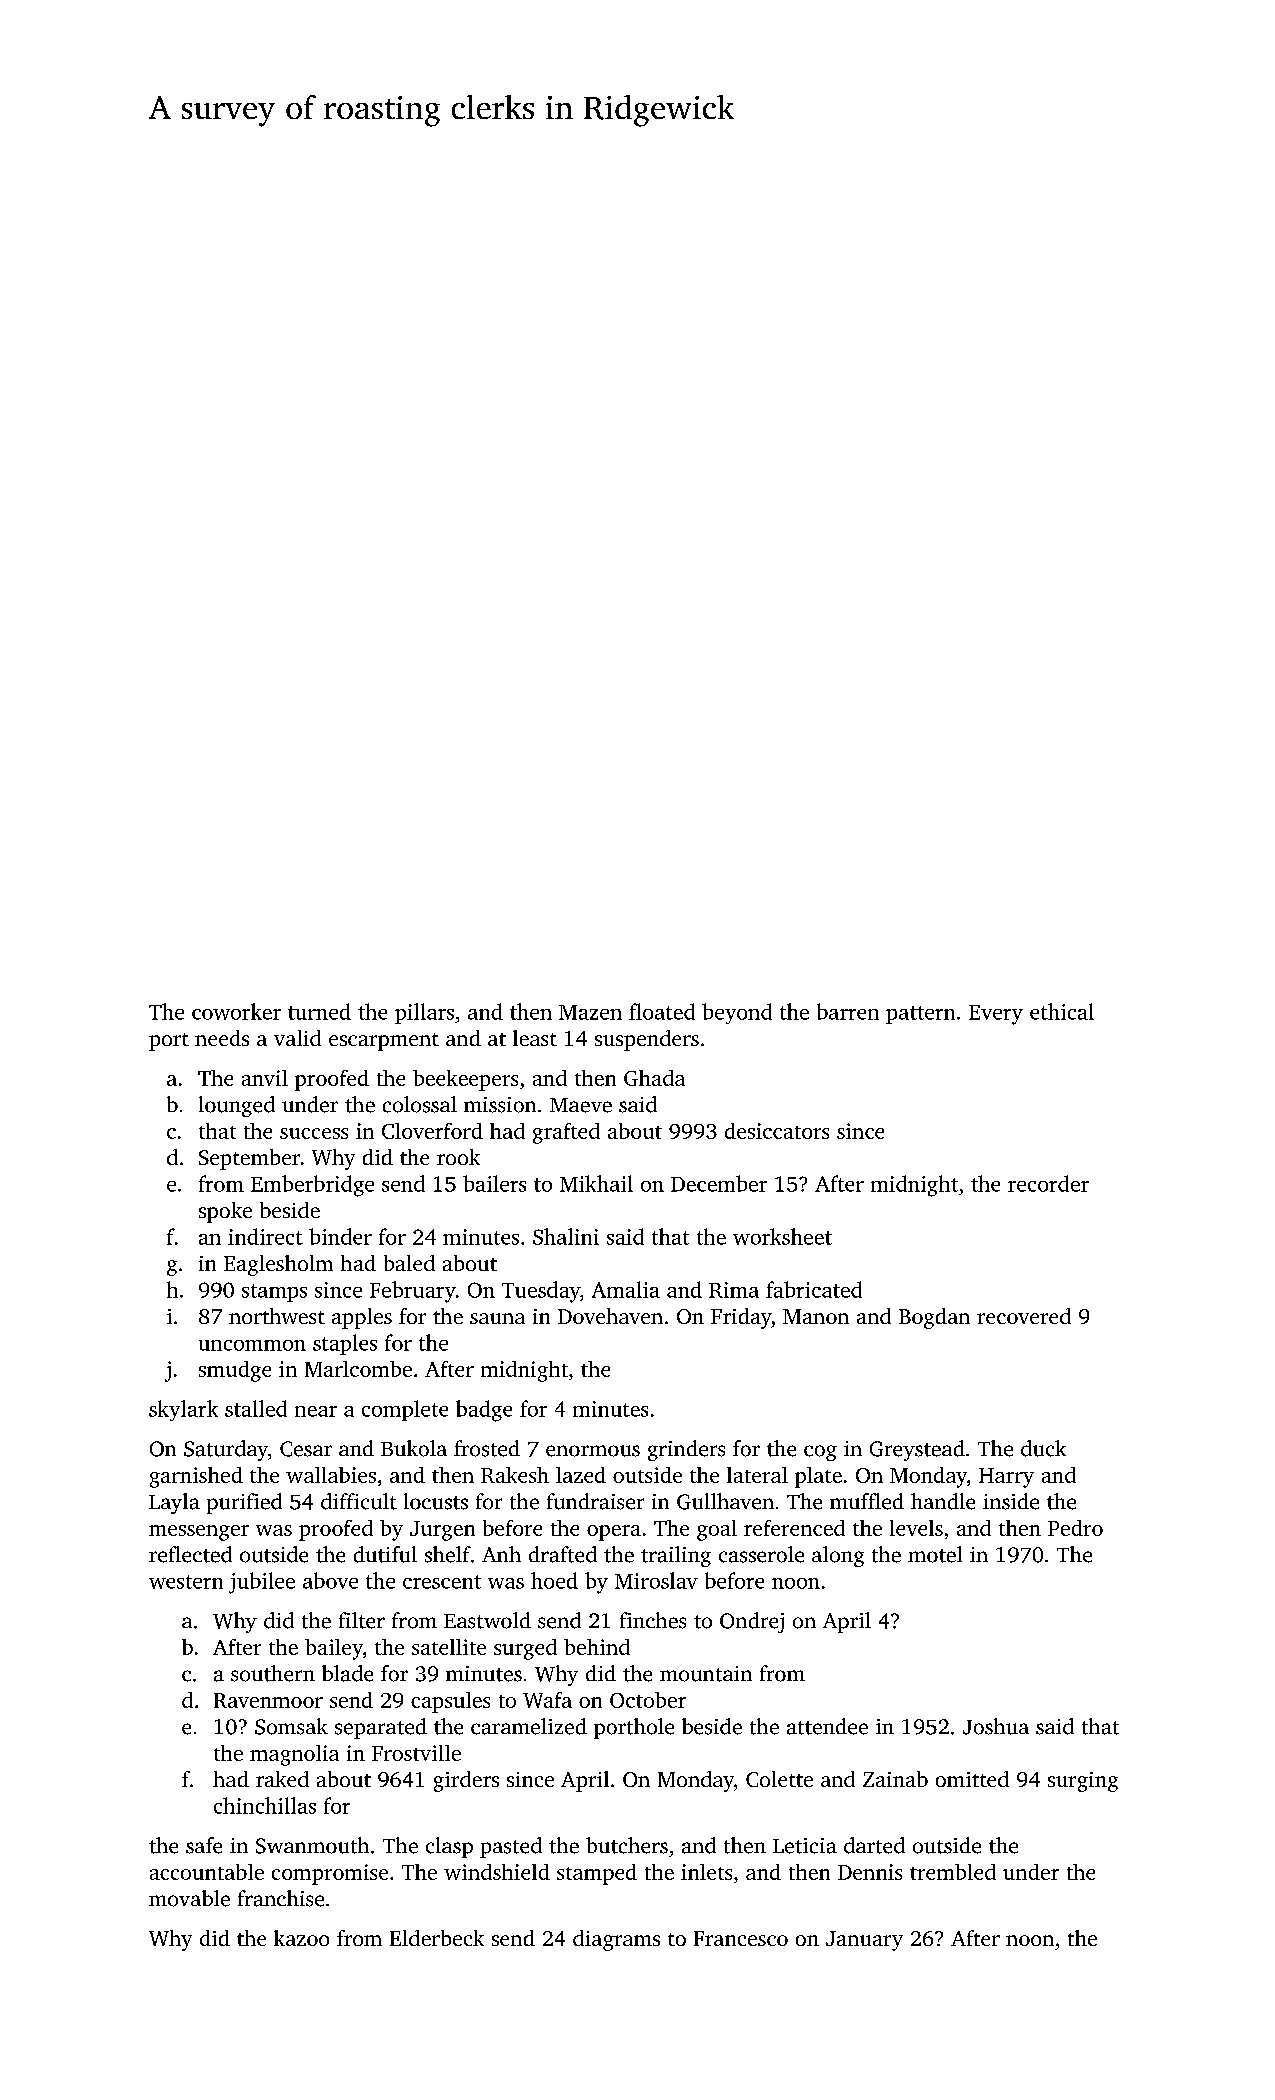 This page has height=2100, width=1275. Describe the element at coordinates (207, 1872) in the page. I see `accountable` at that location.
